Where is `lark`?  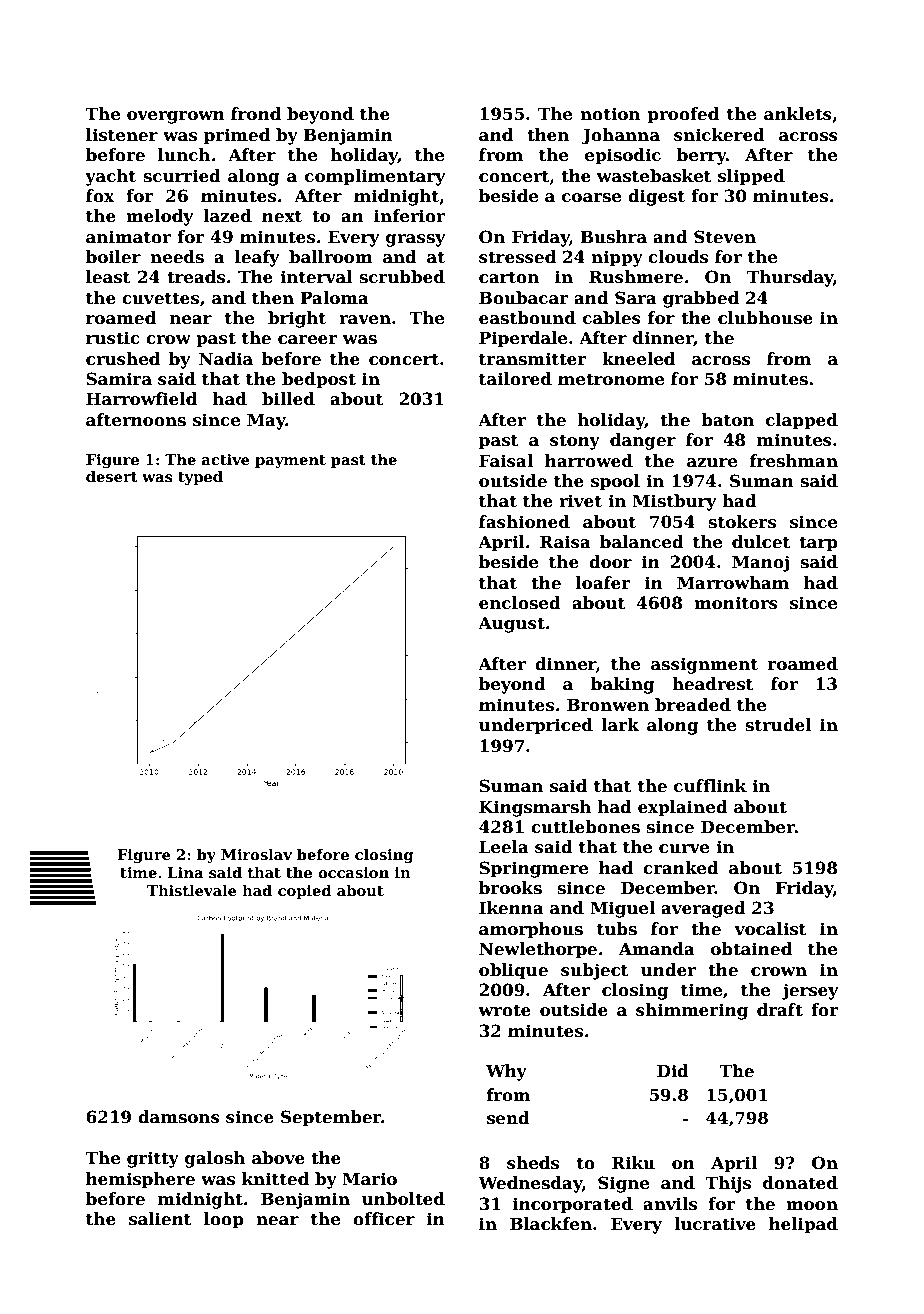 lark is located at coordinates (620, 725).
